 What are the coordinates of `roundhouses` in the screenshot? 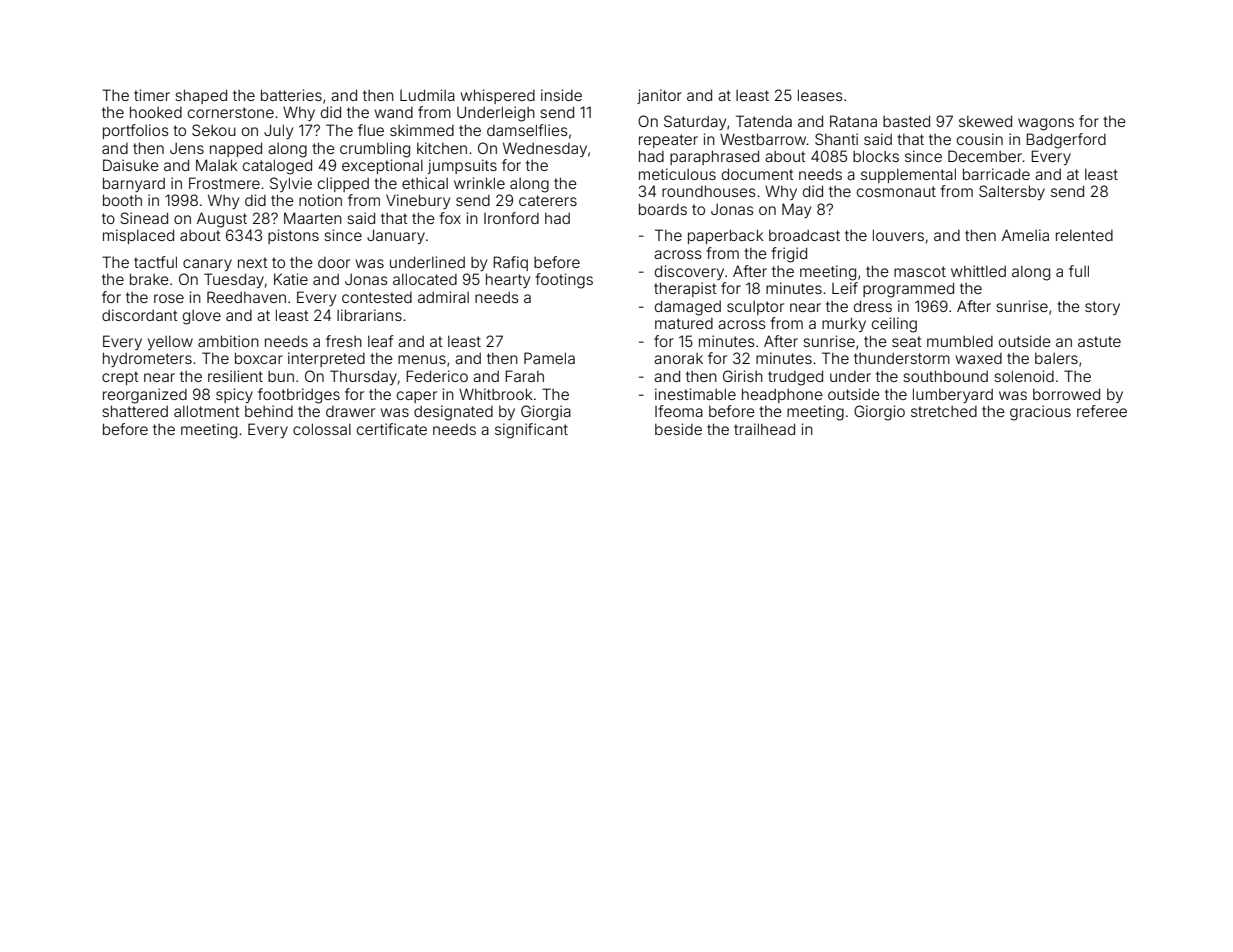 It's located at (709, 191).
